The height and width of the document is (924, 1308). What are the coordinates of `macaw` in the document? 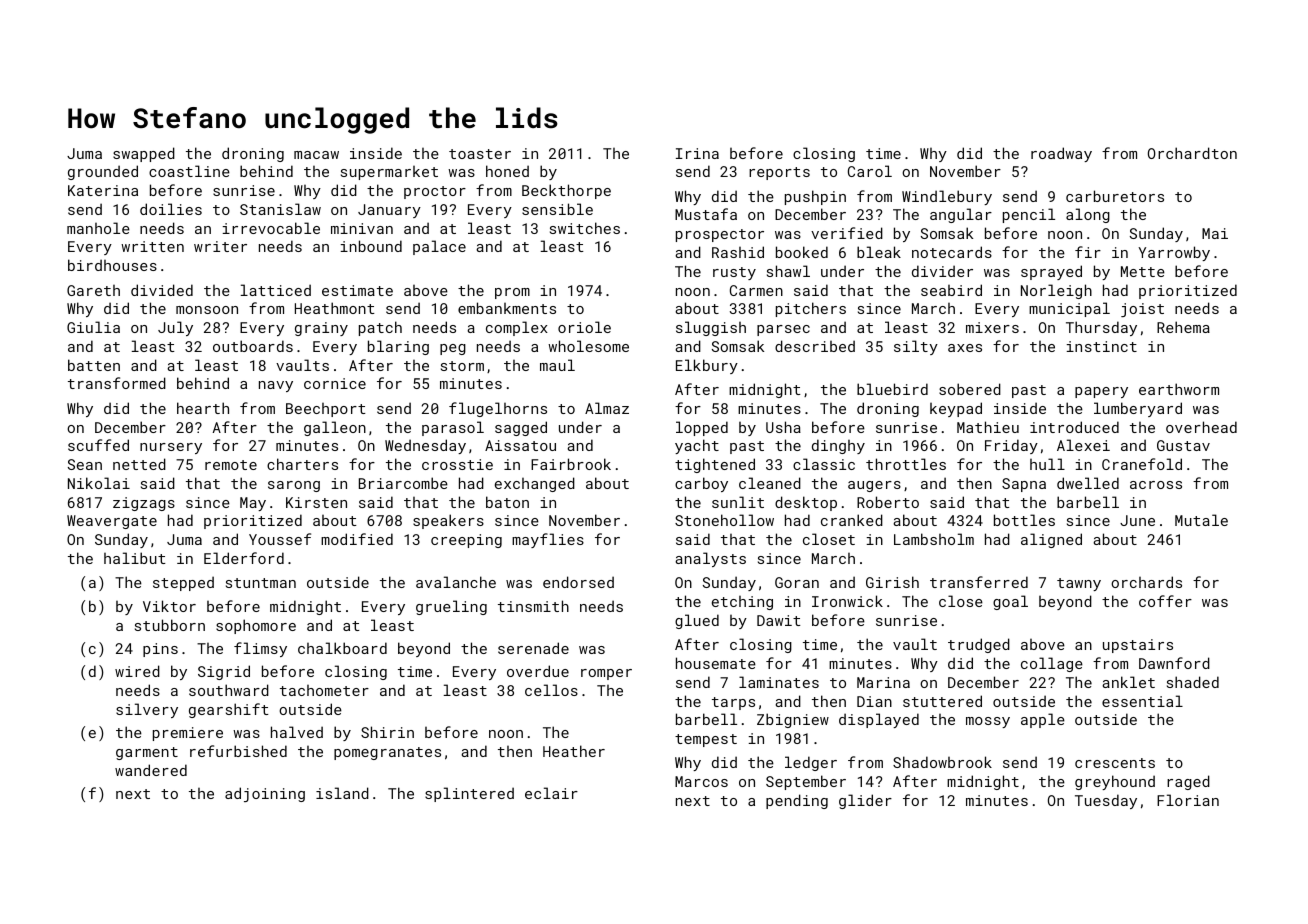 It's located at (316, 155).
